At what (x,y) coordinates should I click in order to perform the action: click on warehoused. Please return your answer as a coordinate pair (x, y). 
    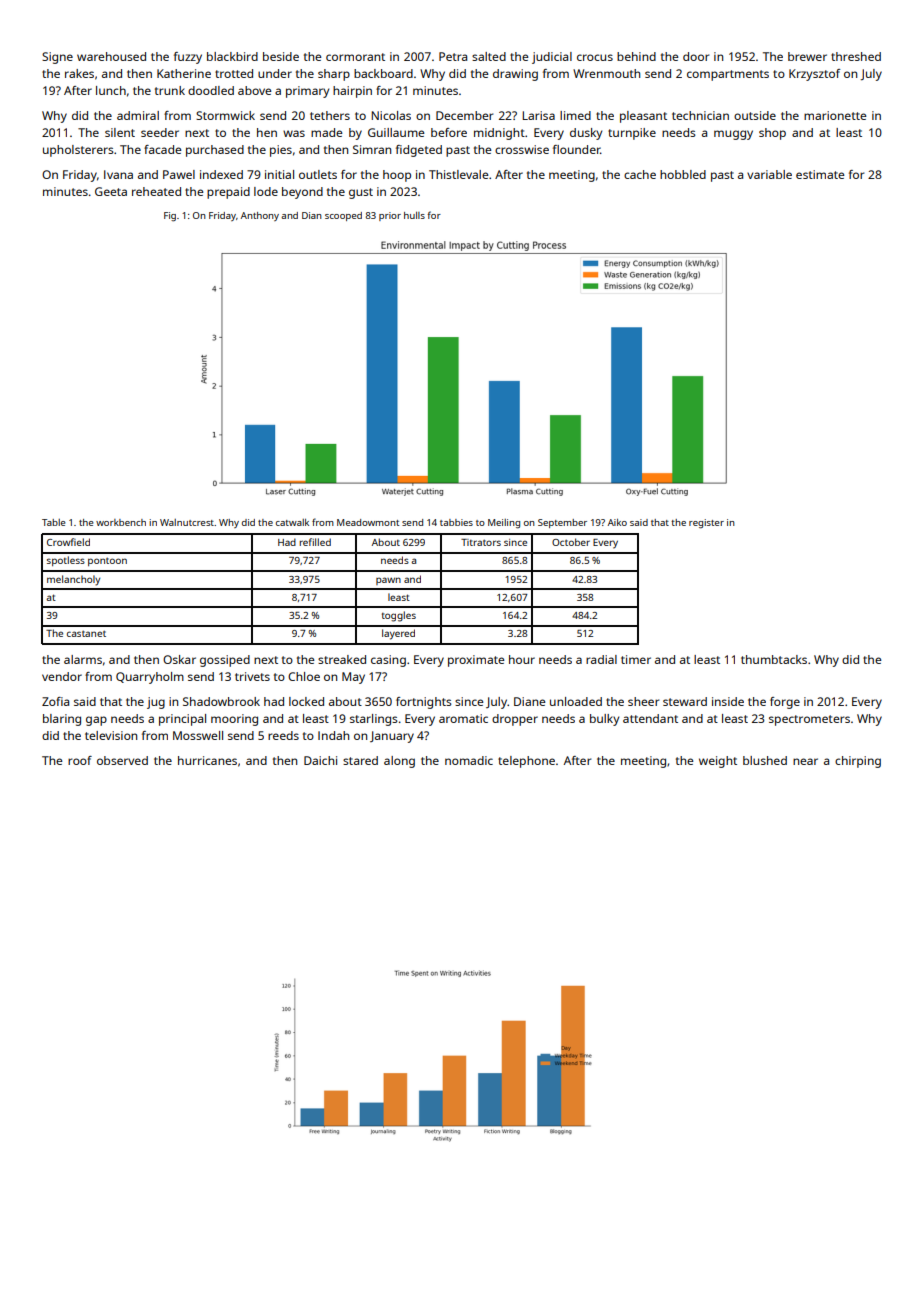
    Looking at the image, I should click on (111, 56).
